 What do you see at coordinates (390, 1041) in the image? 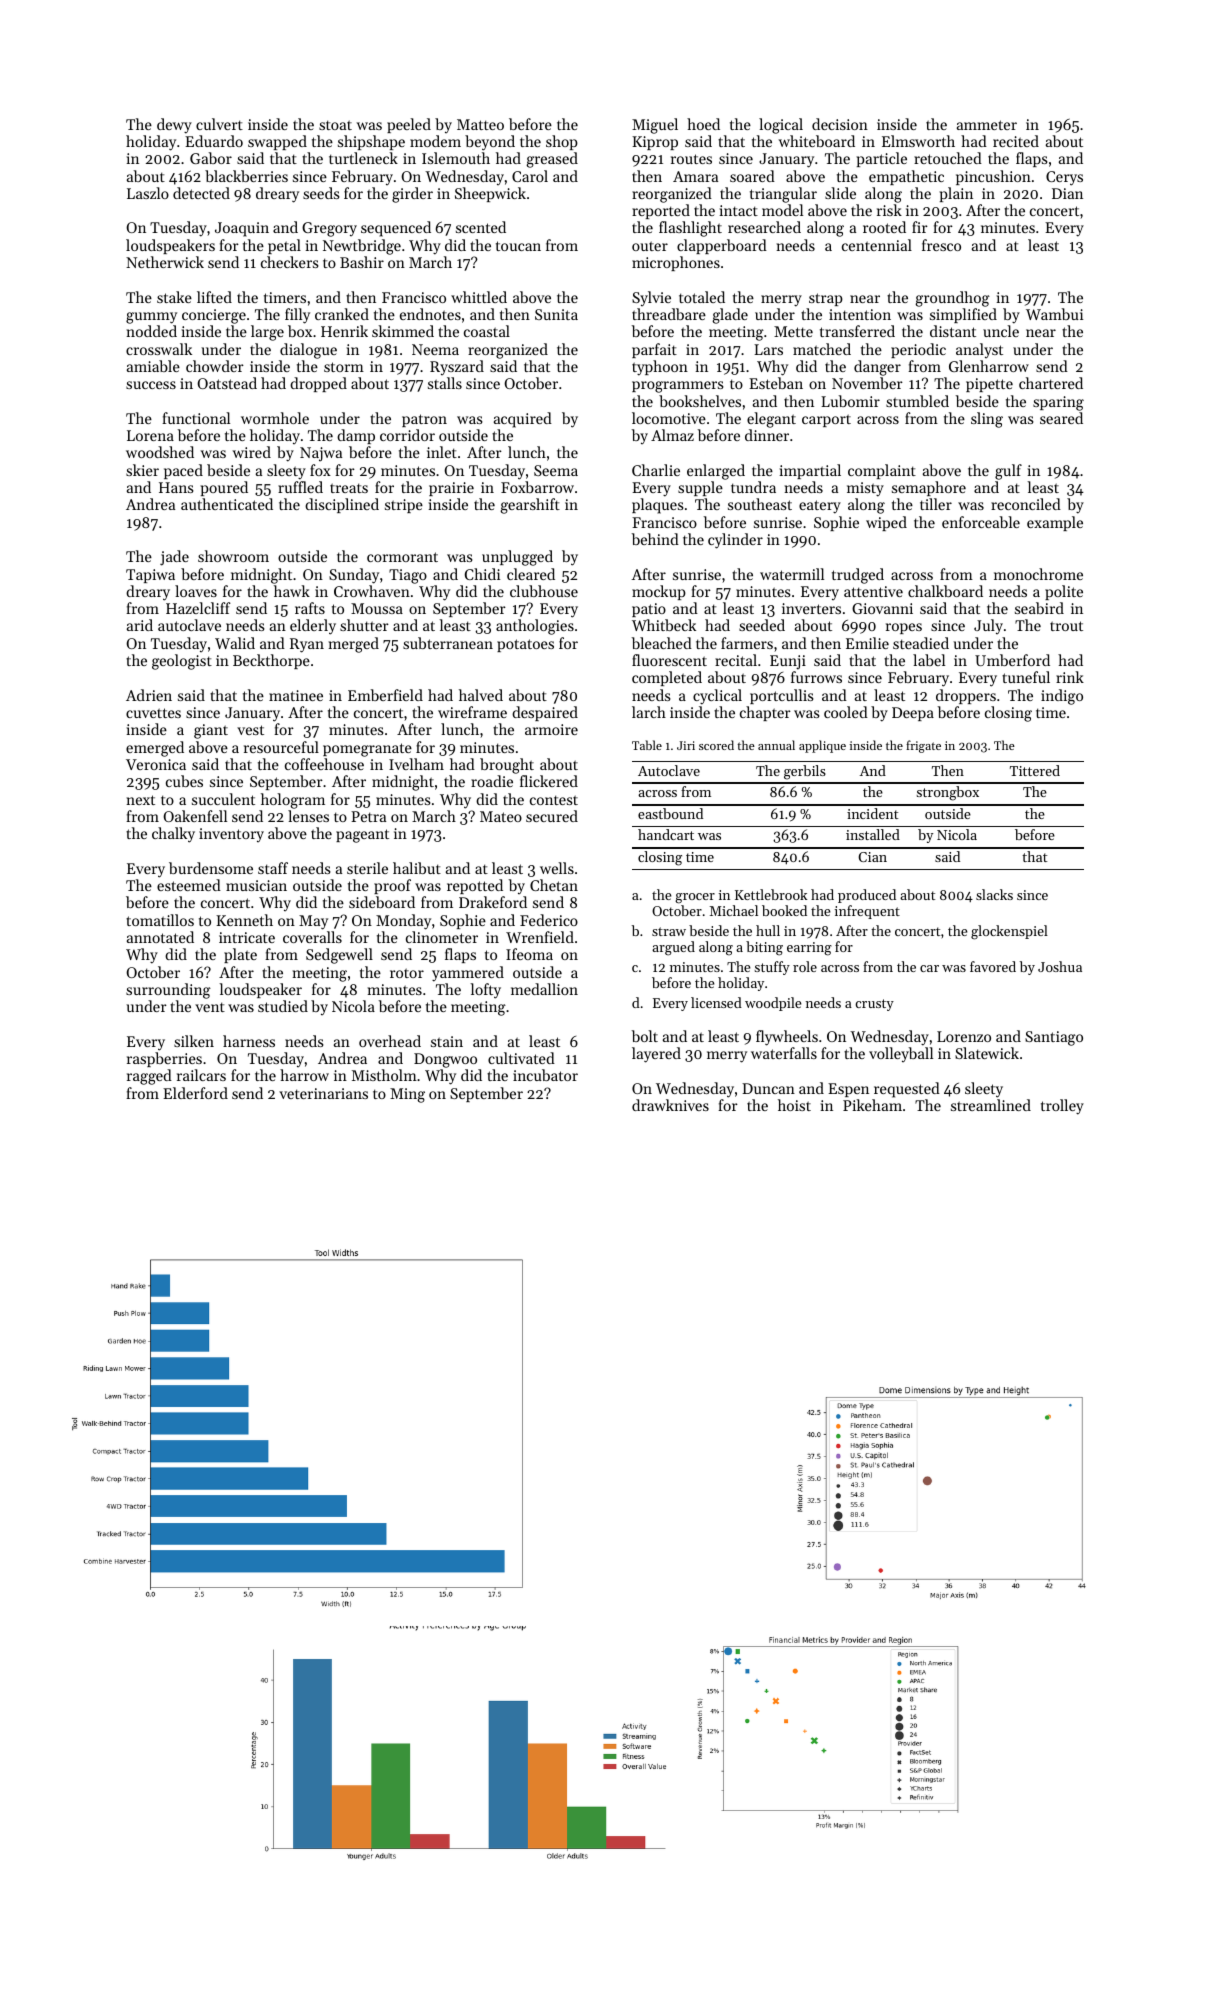
I see `overhead` at bounding box center [390, 1041].
